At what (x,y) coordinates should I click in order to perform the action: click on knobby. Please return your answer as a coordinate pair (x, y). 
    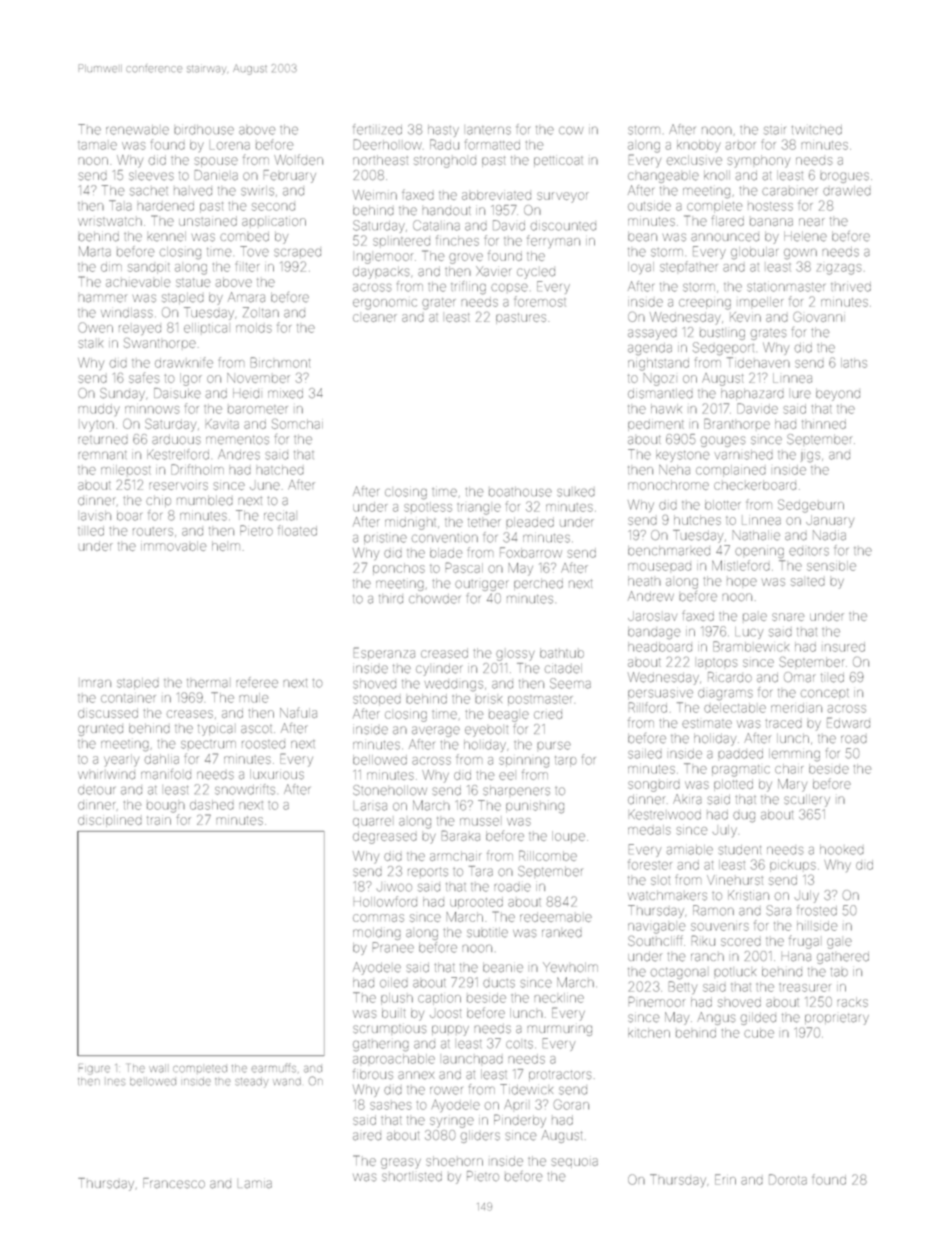
    Looking at the image, I should click on (699, 146).
